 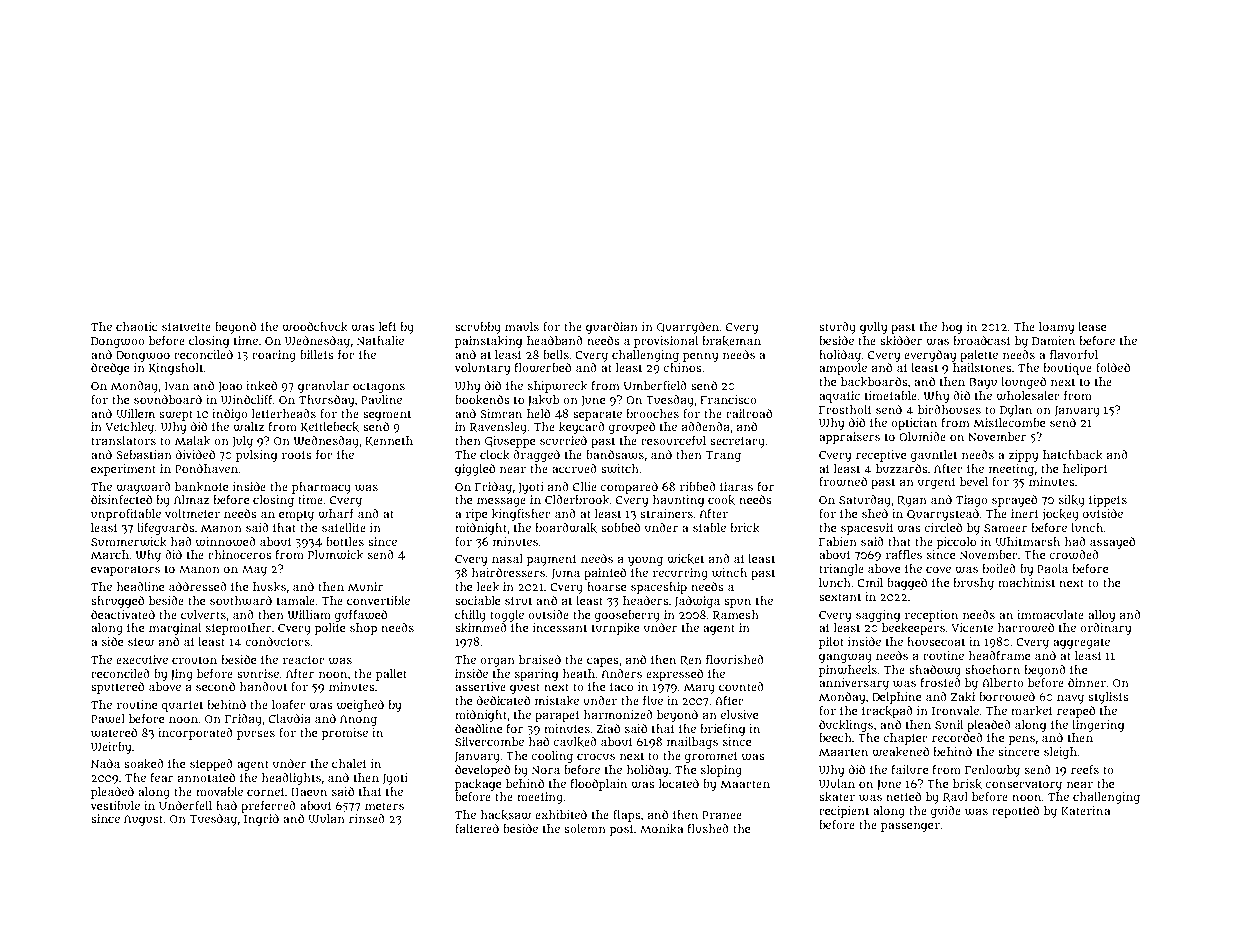 I want to click on Vicente, so click(x=972, y=627).
